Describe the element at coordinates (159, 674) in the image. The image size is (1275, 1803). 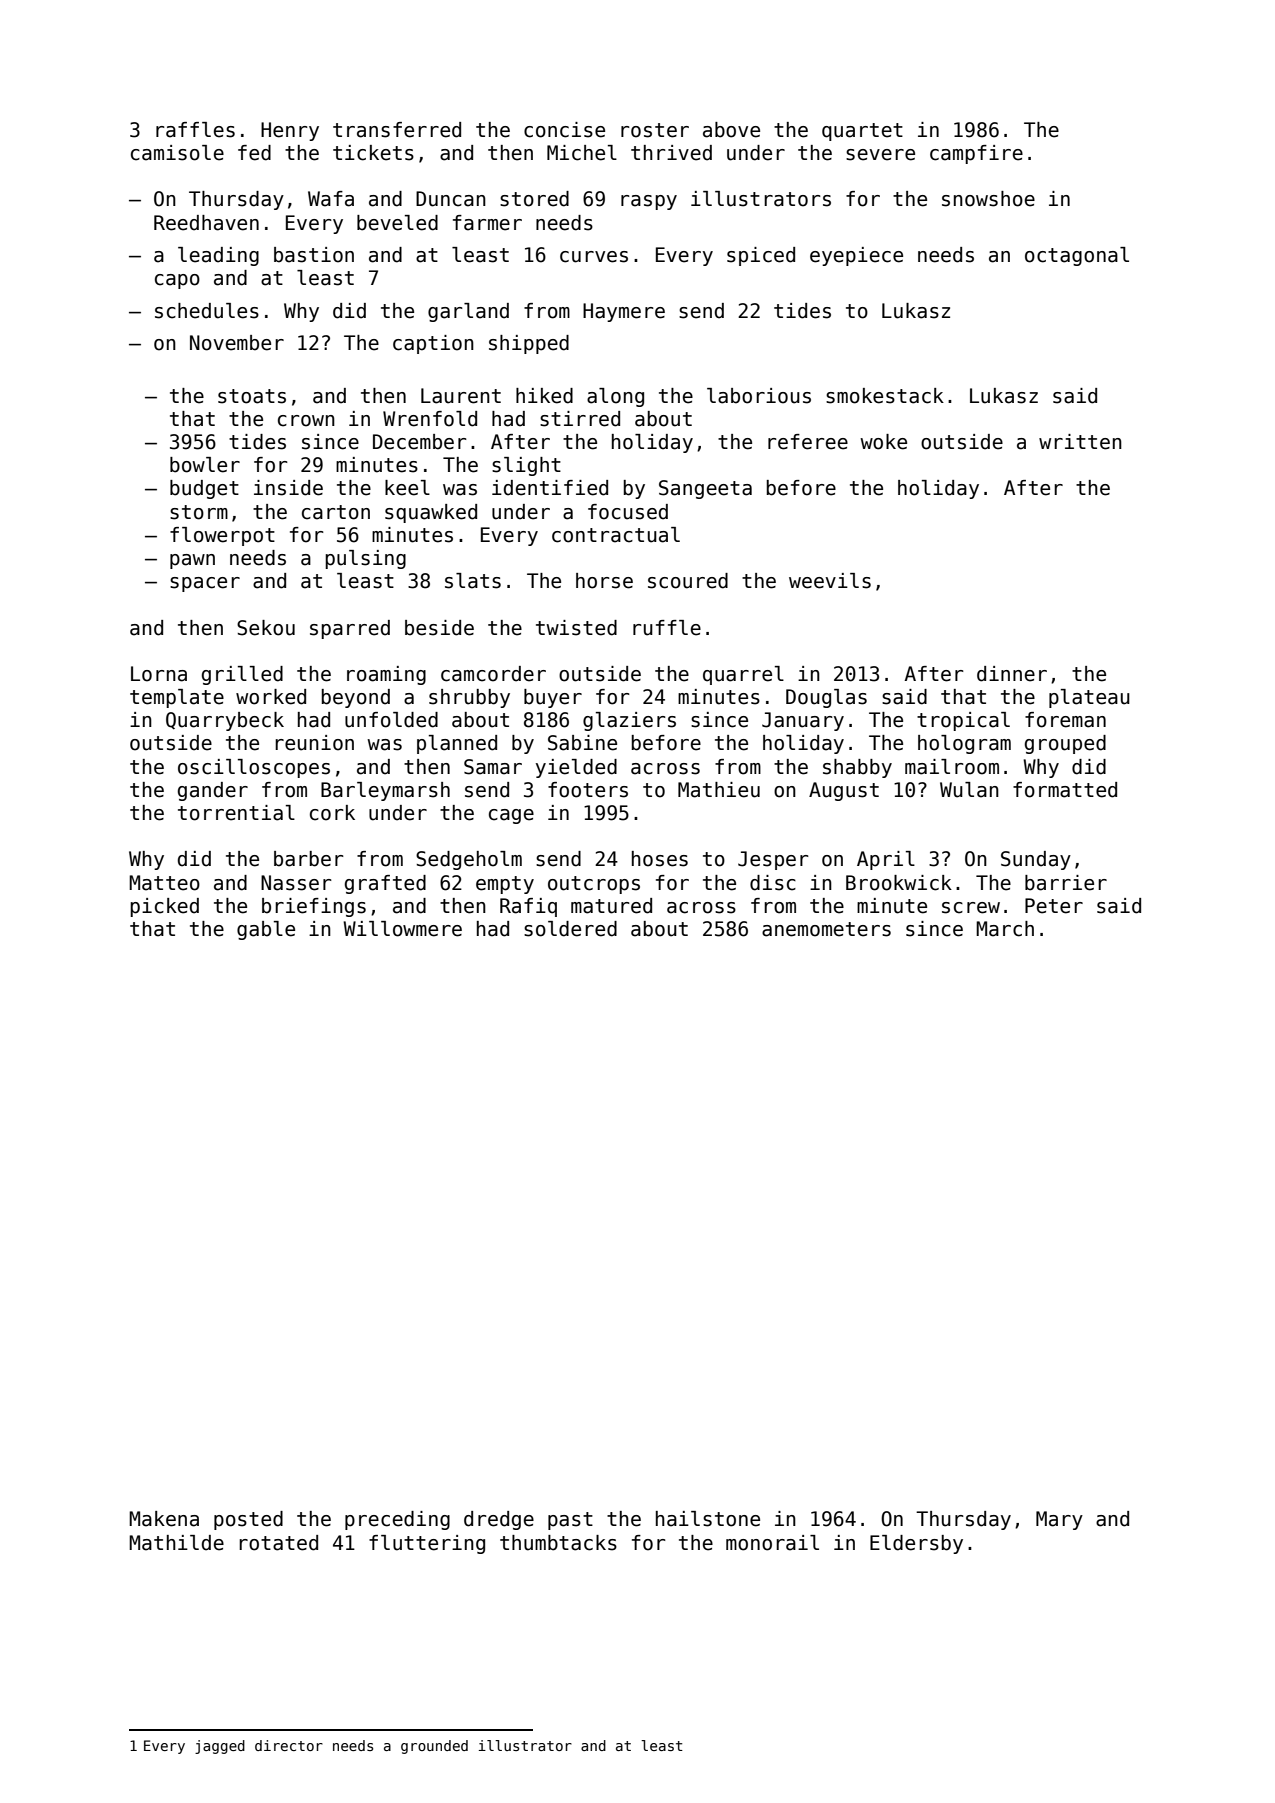
I see `Lorna` at that location.
